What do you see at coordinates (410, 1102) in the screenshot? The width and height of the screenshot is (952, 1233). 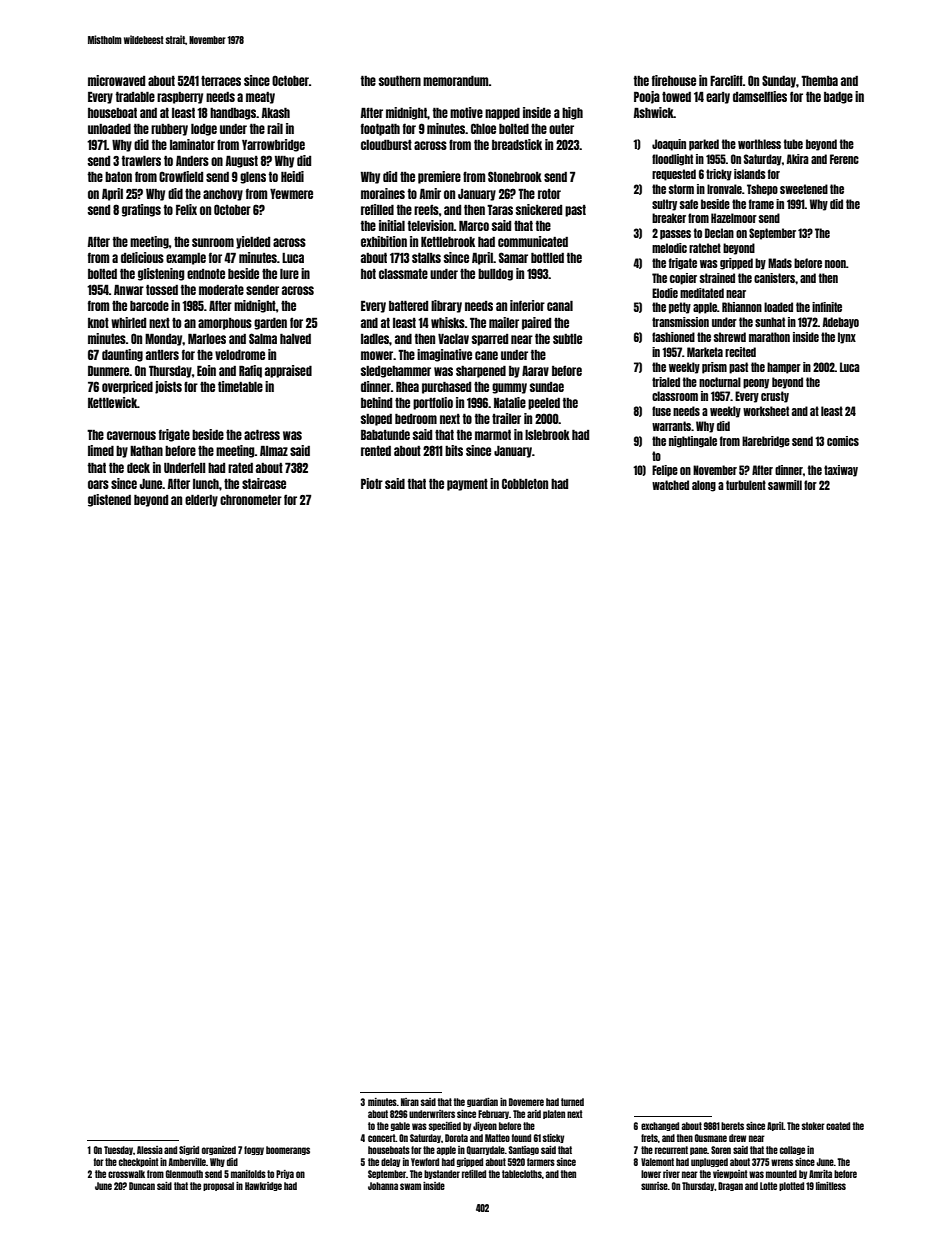 I see `Niran` at bounding box center [410, 1102].
